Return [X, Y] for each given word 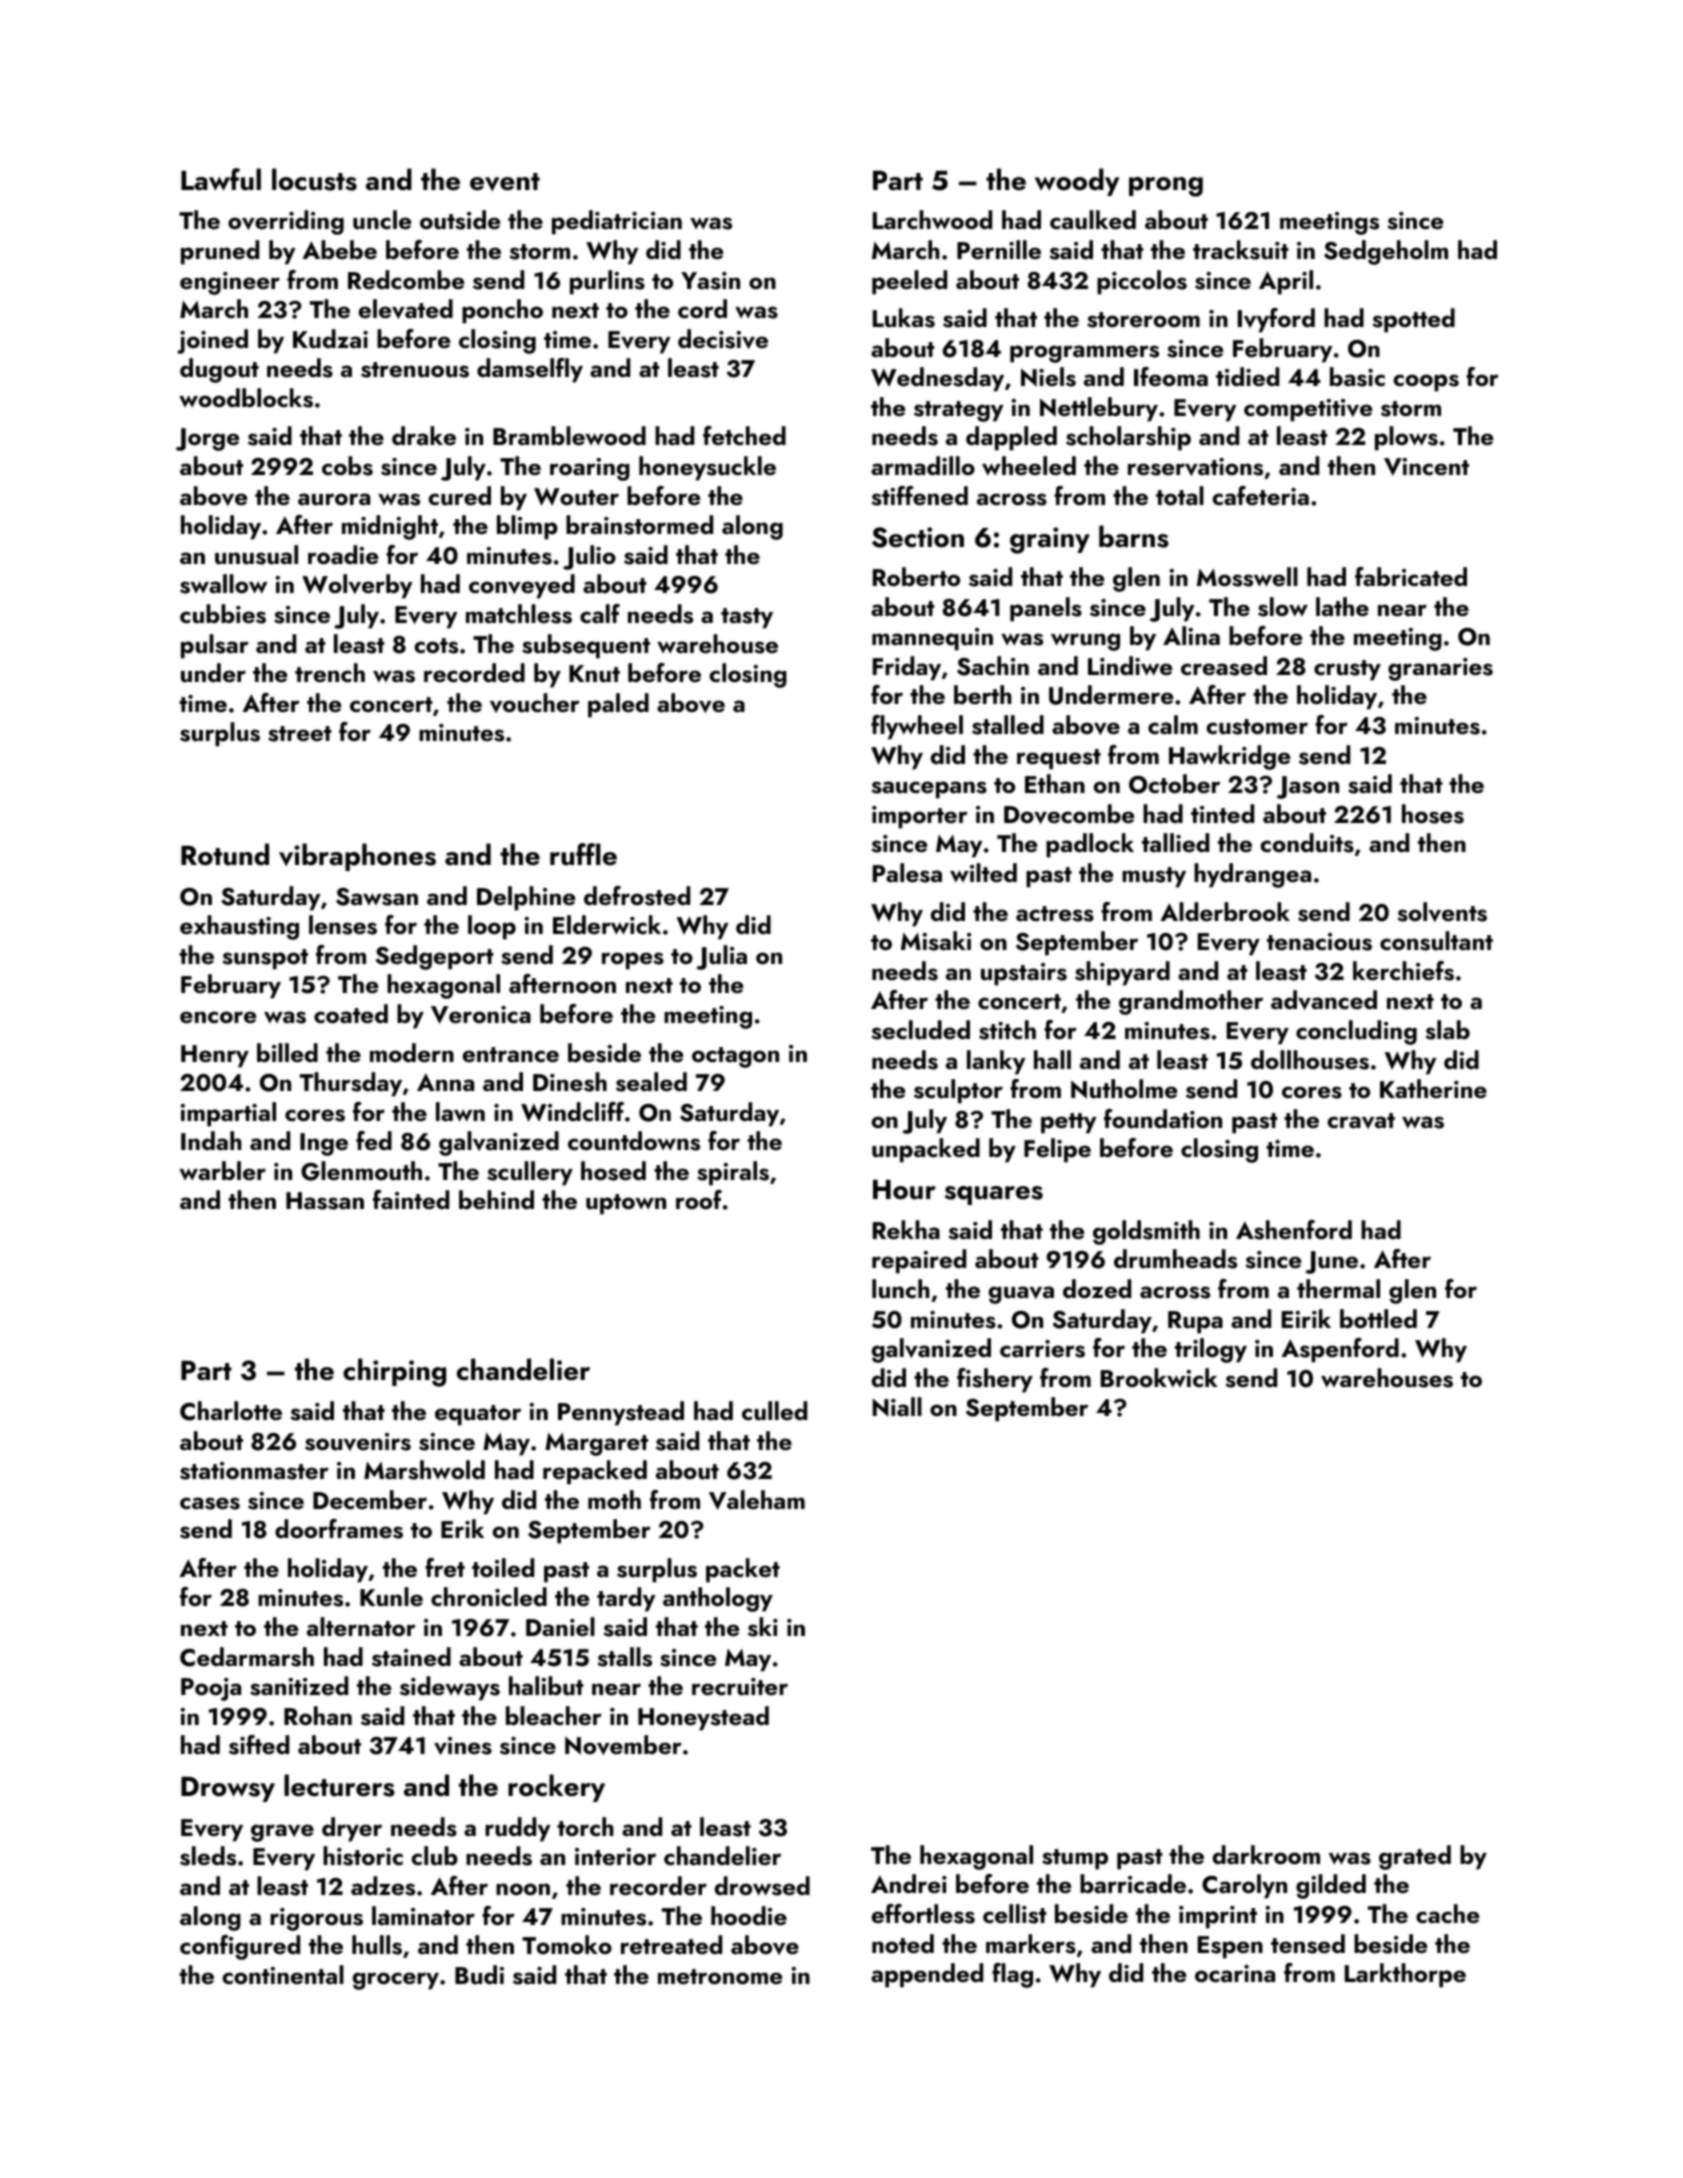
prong [1166, 187]
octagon [735, 1057]
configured [240, 1947]
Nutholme [1124, 1089]
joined [212, 341]
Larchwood [932, 220]
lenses [343, 925]
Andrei [909, 1883]
